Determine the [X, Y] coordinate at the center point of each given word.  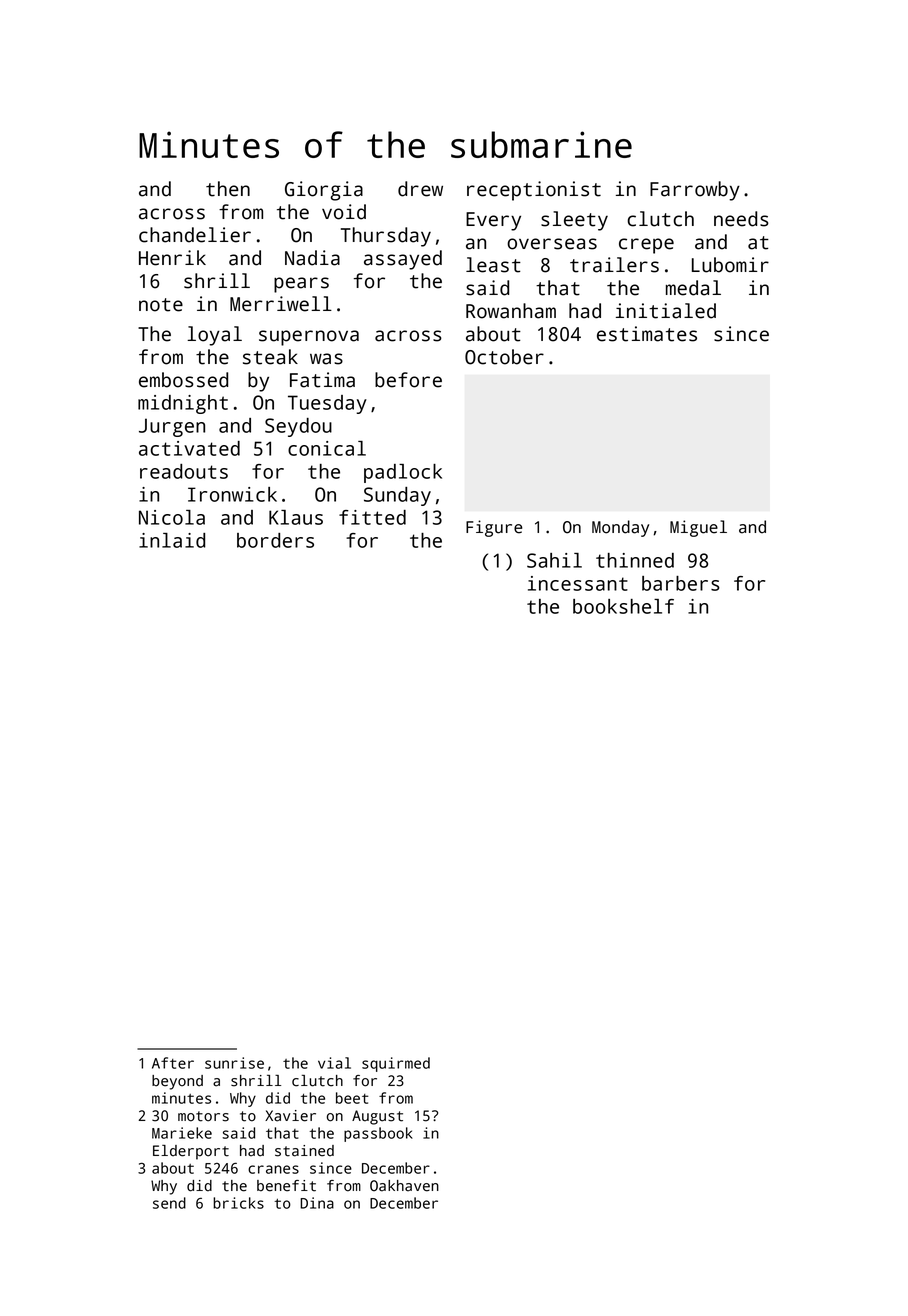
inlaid [172, 540]
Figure [494, 528]
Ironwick [232, 494]
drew [420, 189]
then [228, 189]
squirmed [396, 1064]
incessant [578, 583]
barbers [681, 583]
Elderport [191, 1152]
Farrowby [695, 191]
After [173, 1063]
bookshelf [623, 606]
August [377, 1117]
